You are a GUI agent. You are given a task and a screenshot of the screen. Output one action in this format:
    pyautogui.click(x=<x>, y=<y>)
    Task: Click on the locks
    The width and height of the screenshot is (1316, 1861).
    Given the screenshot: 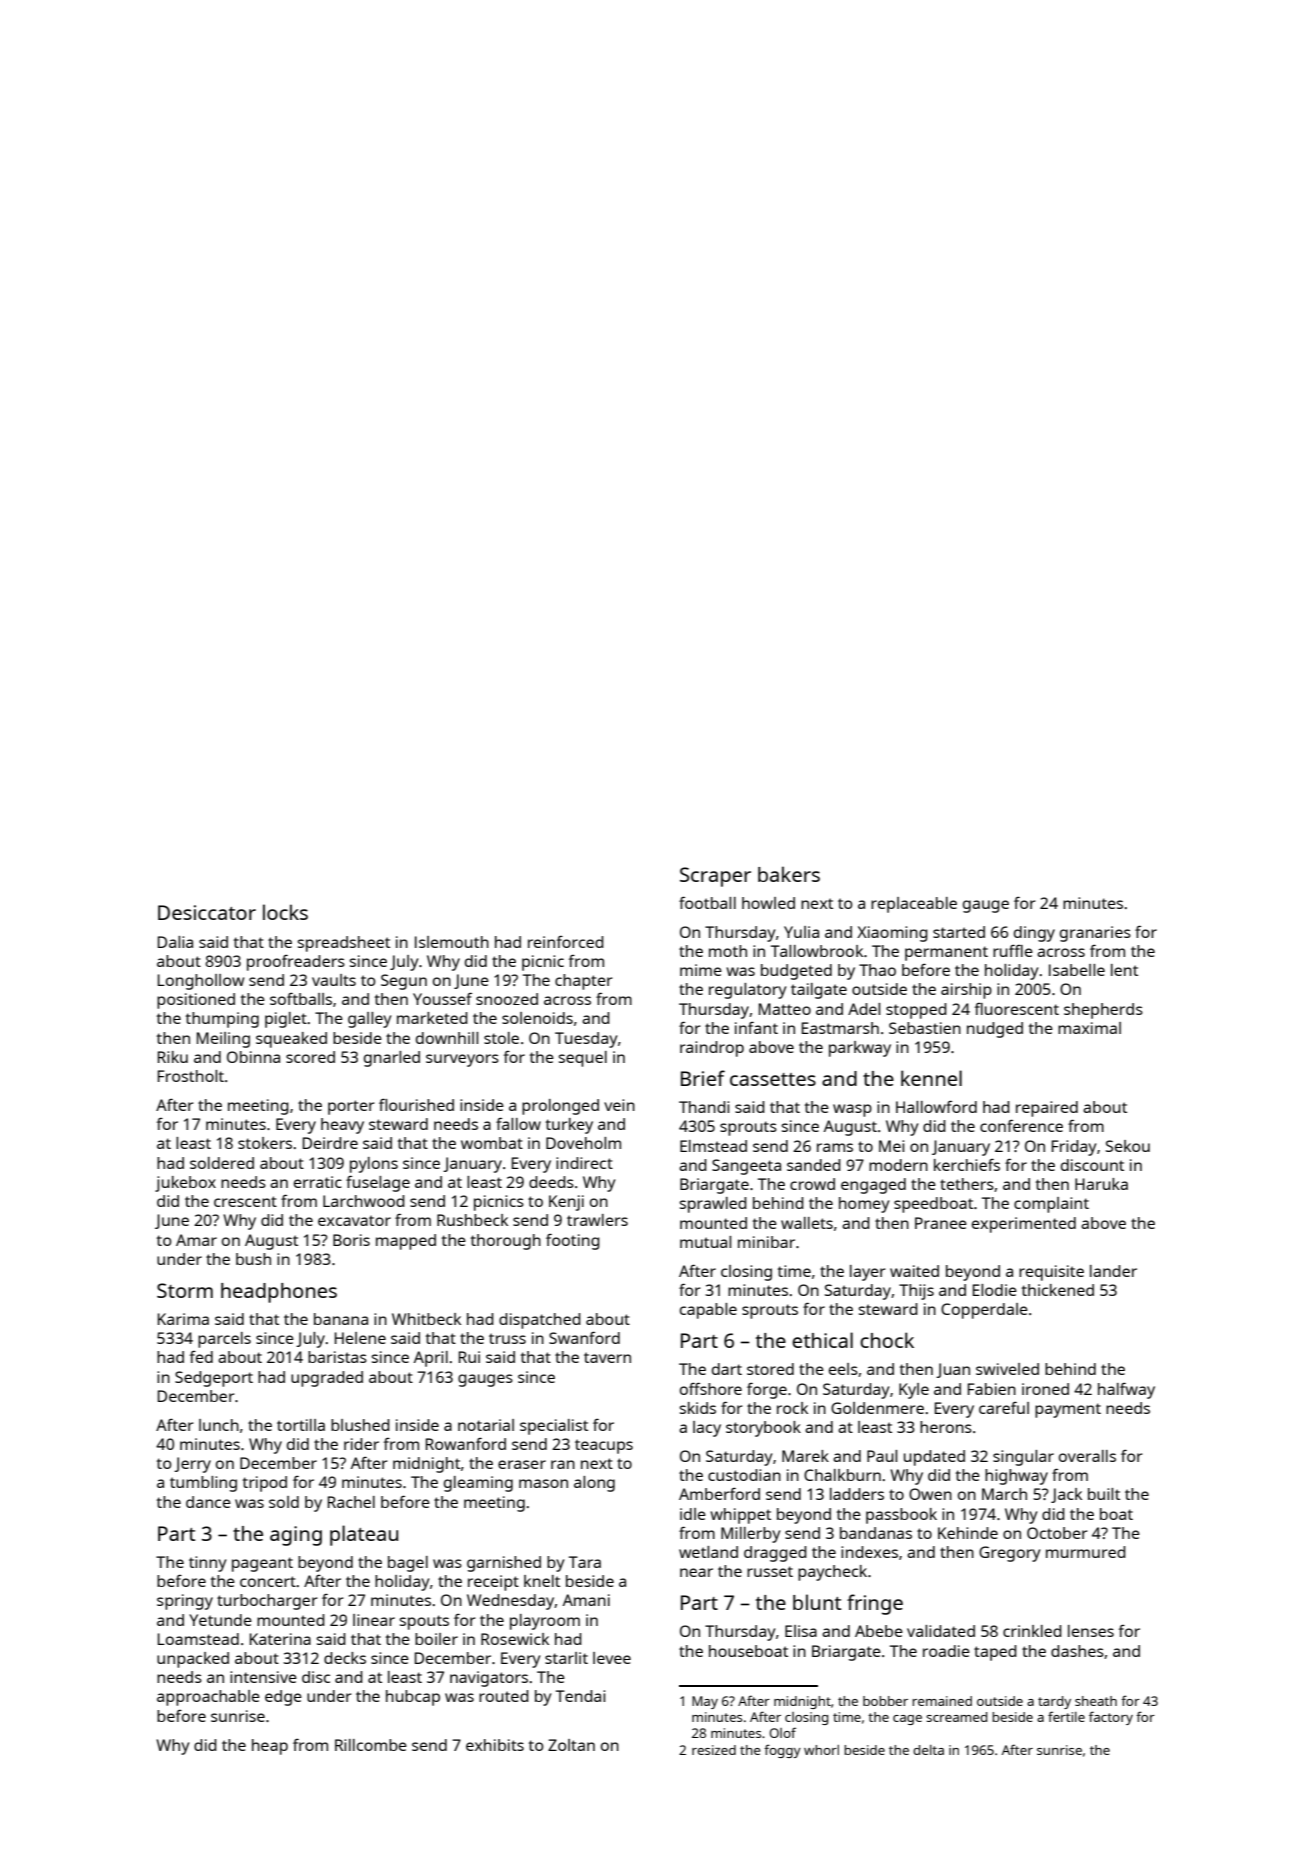 What is the action you would take?
    pyautogui.click(x=285, y=912)
